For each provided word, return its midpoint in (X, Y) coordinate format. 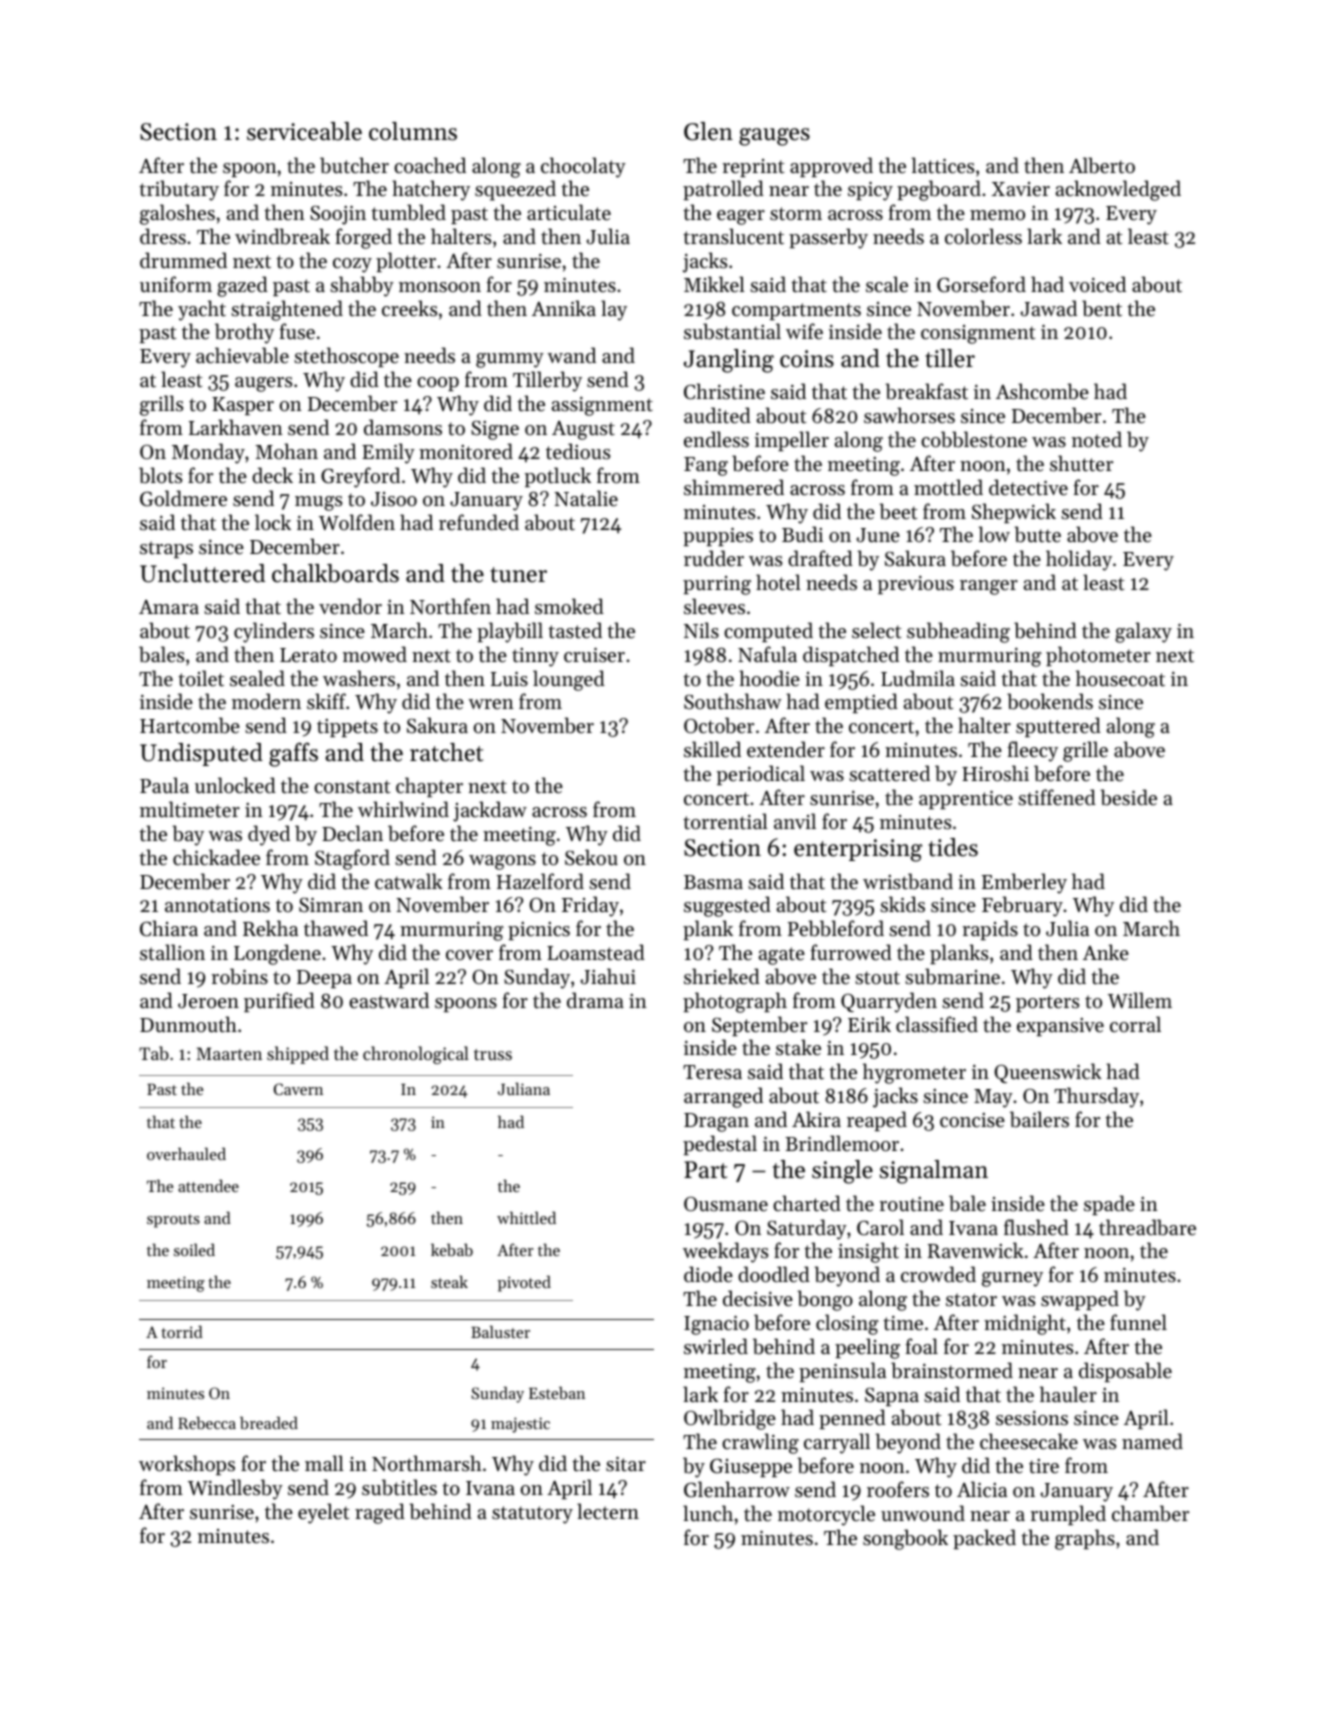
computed (768, 632)
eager (741, 217)
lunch (708, 1513)
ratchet (446, 752)
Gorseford (981, 284)
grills (161, 405)
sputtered (1058, 727)
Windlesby (235, 1489)
